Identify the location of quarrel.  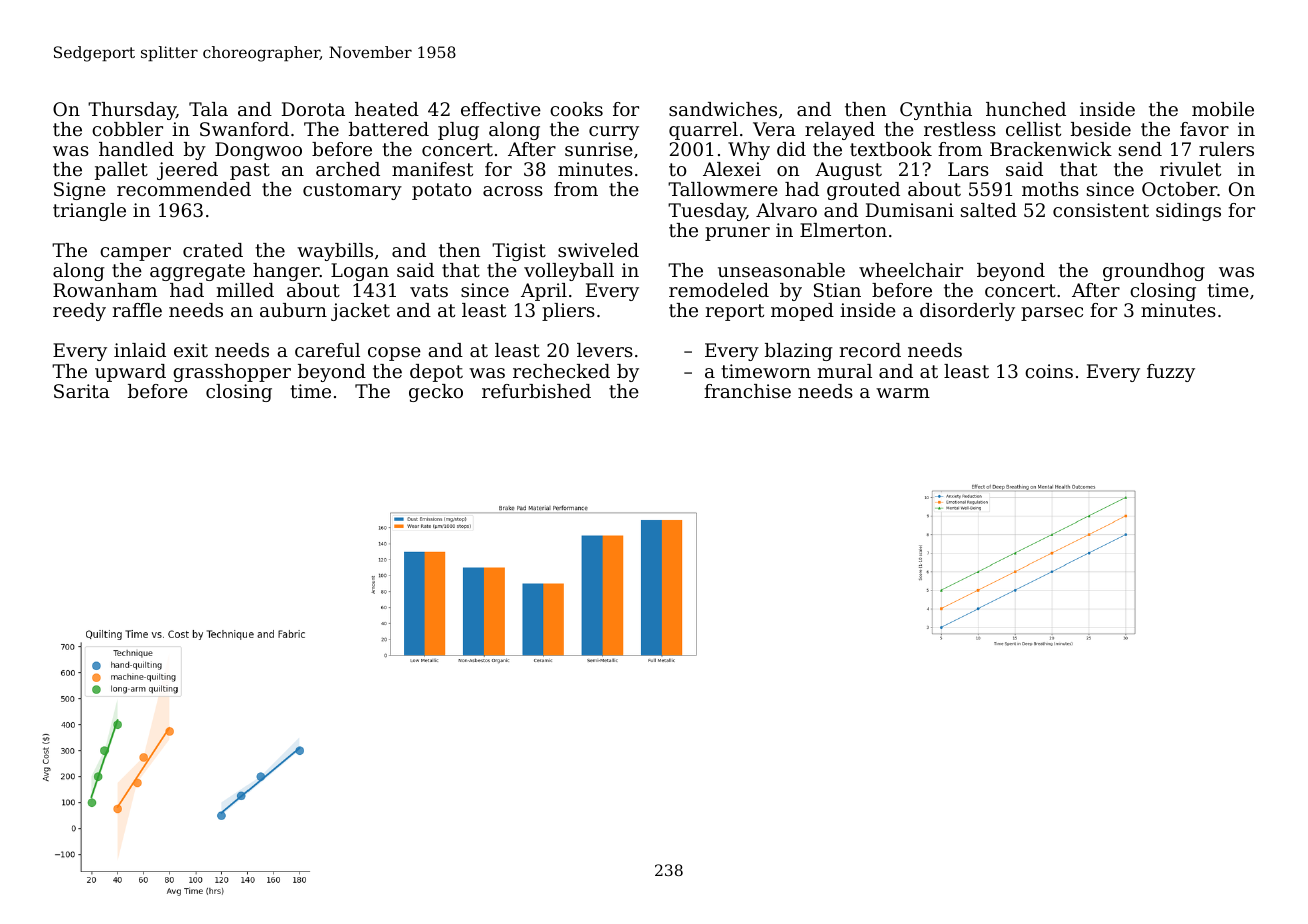
(703, 131).
